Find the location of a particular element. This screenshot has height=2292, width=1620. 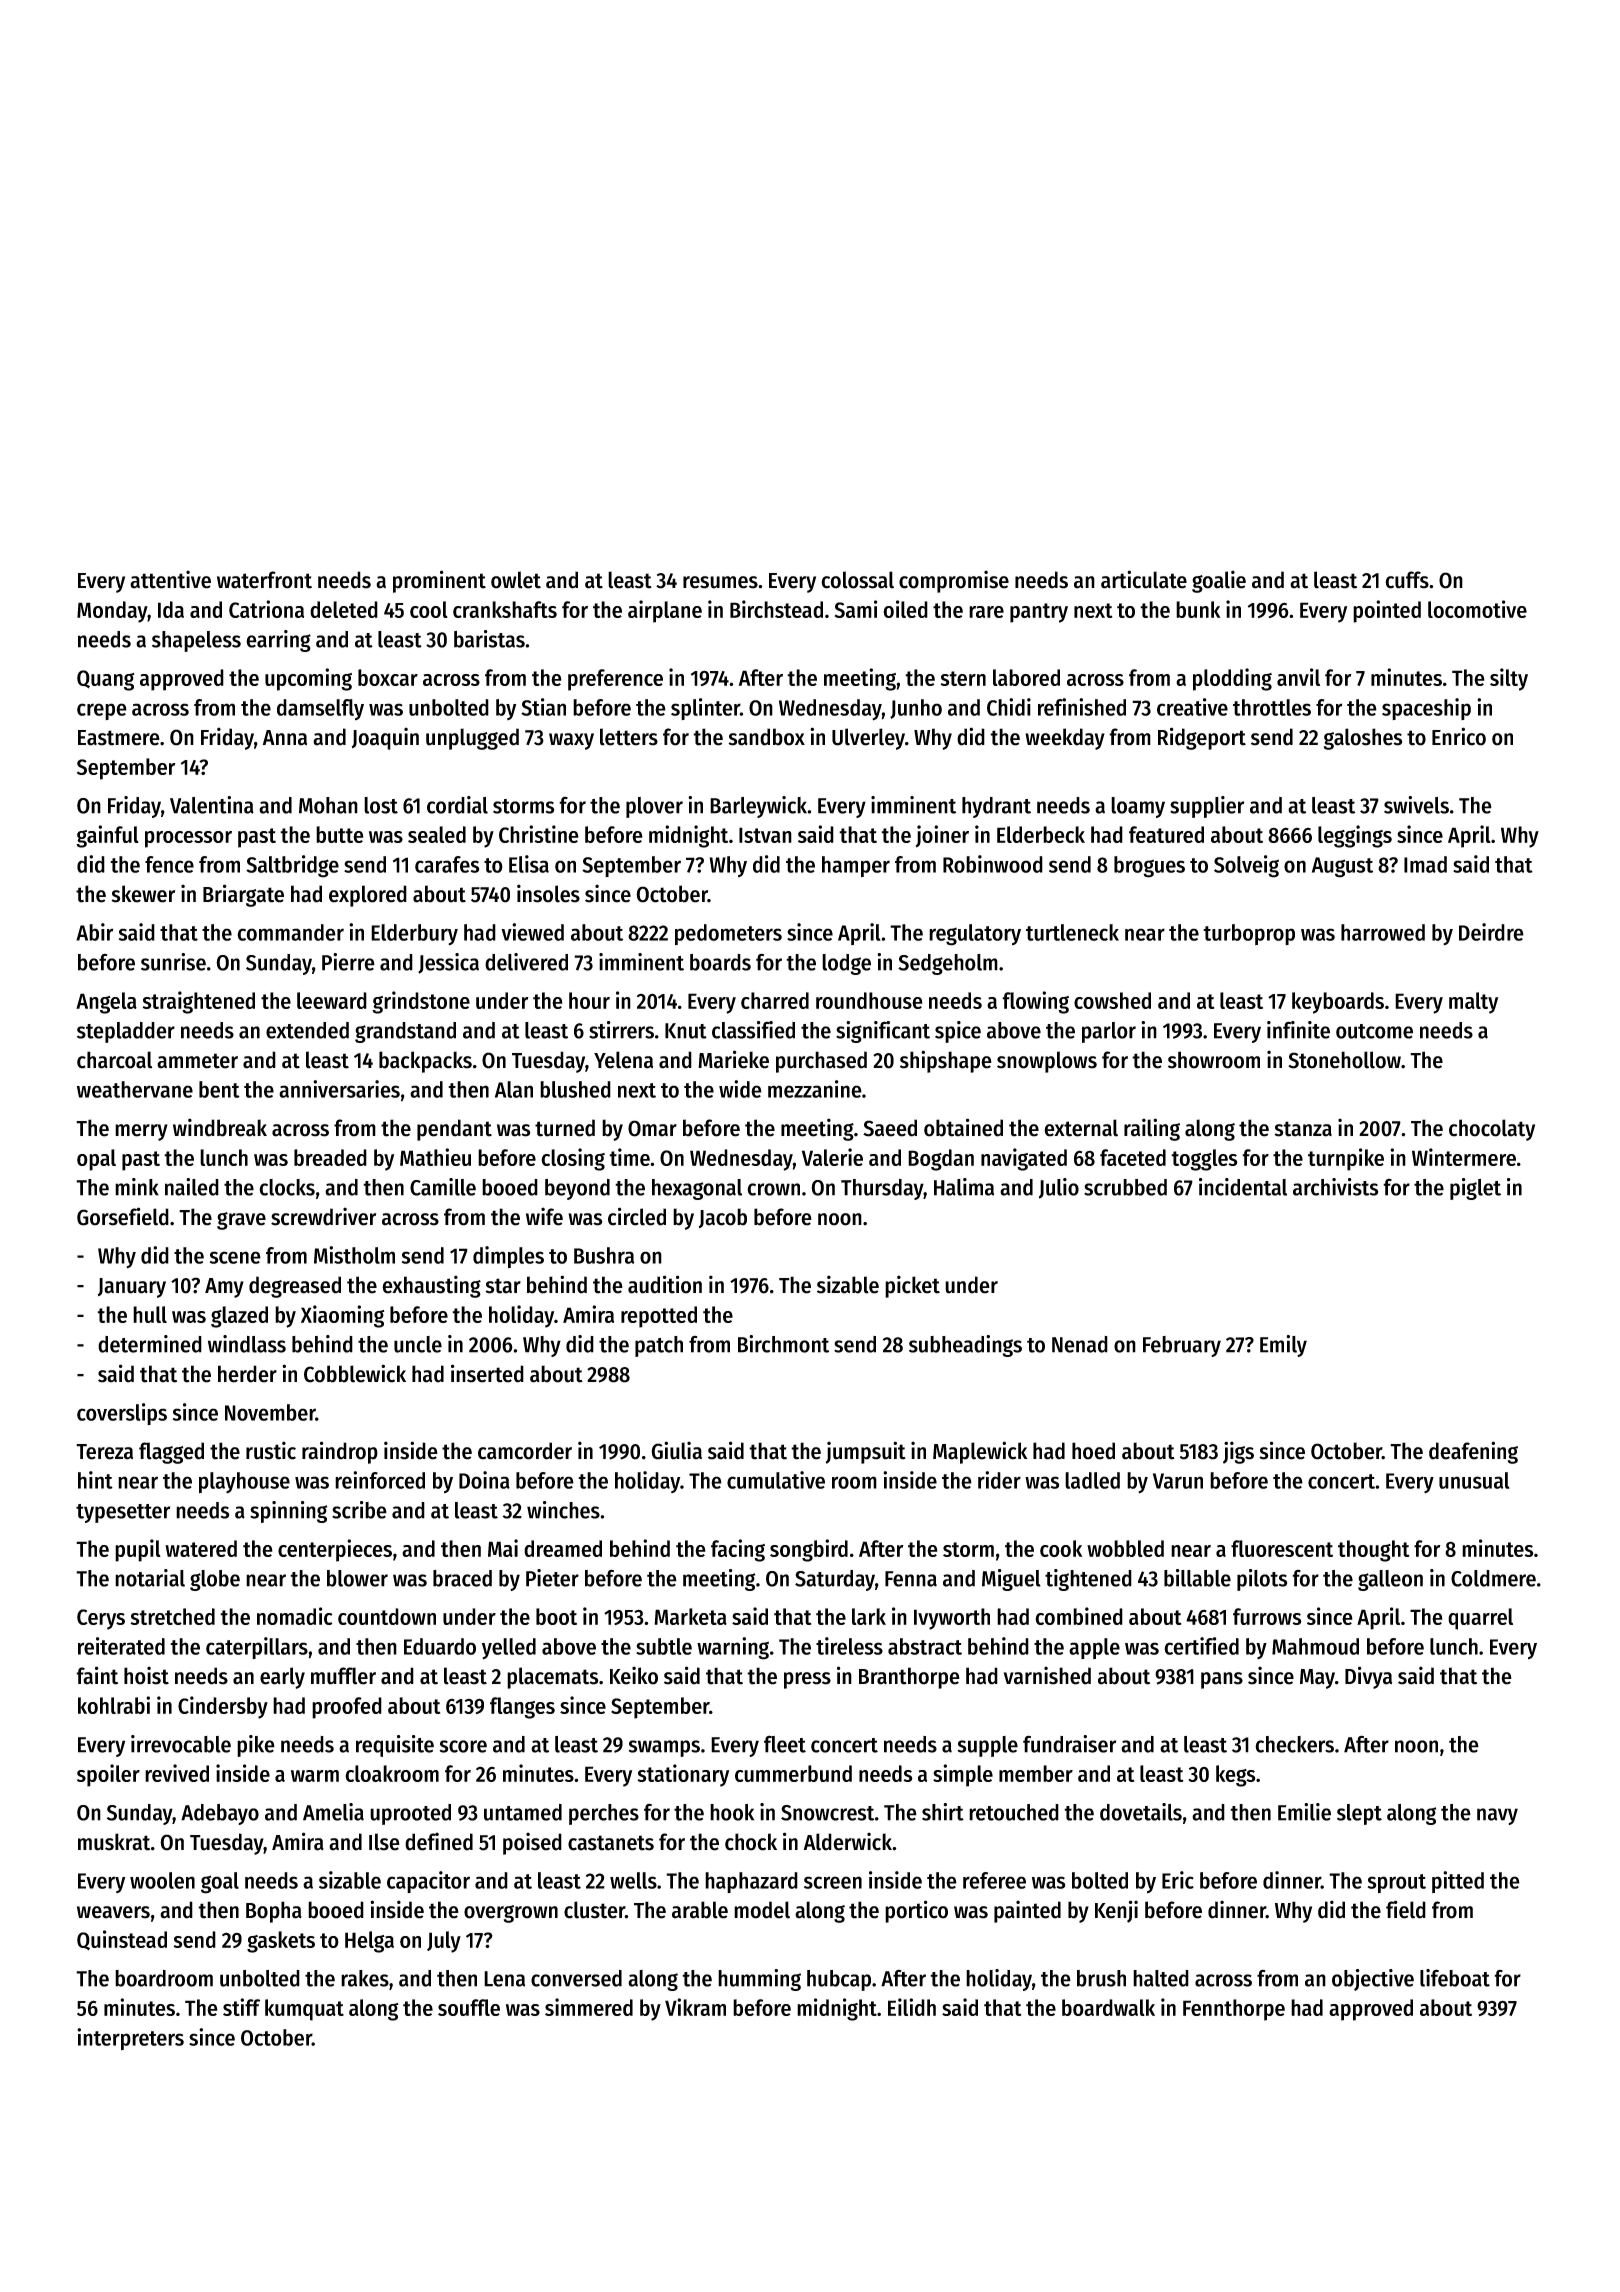

upcoming is located at coordinates (308, 679).
